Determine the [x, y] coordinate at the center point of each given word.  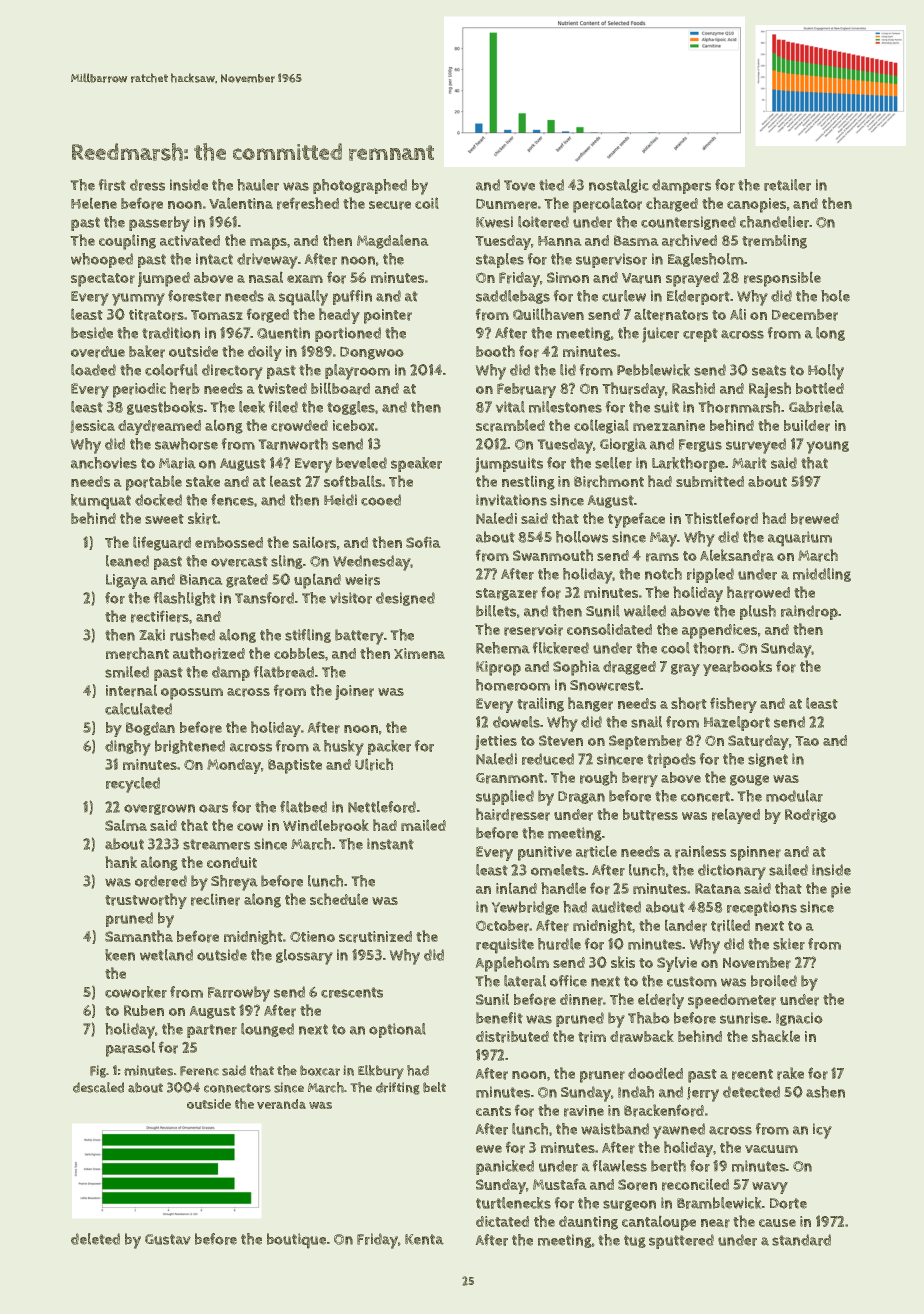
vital [510, 407]
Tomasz [217, 315]
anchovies [104, 463]
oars [213, 808]
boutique [296, 1241]
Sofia [423, 542]
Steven [561, 740]
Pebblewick [653, 370]
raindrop [810, 612]
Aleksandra [737, 555]
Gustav [168, 1239]
